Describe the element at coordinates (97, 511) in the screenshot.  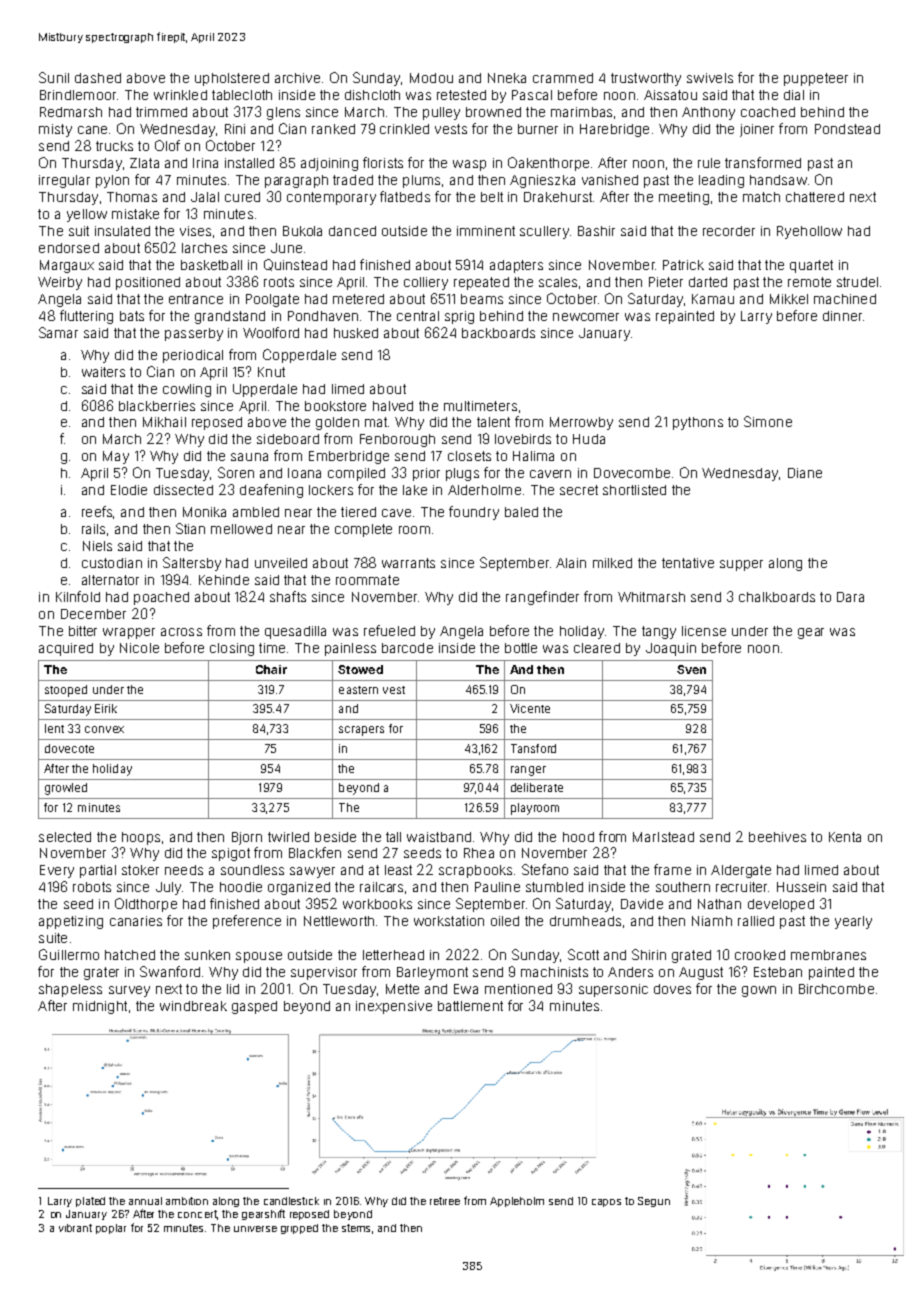
I see `reefs` at that location.
